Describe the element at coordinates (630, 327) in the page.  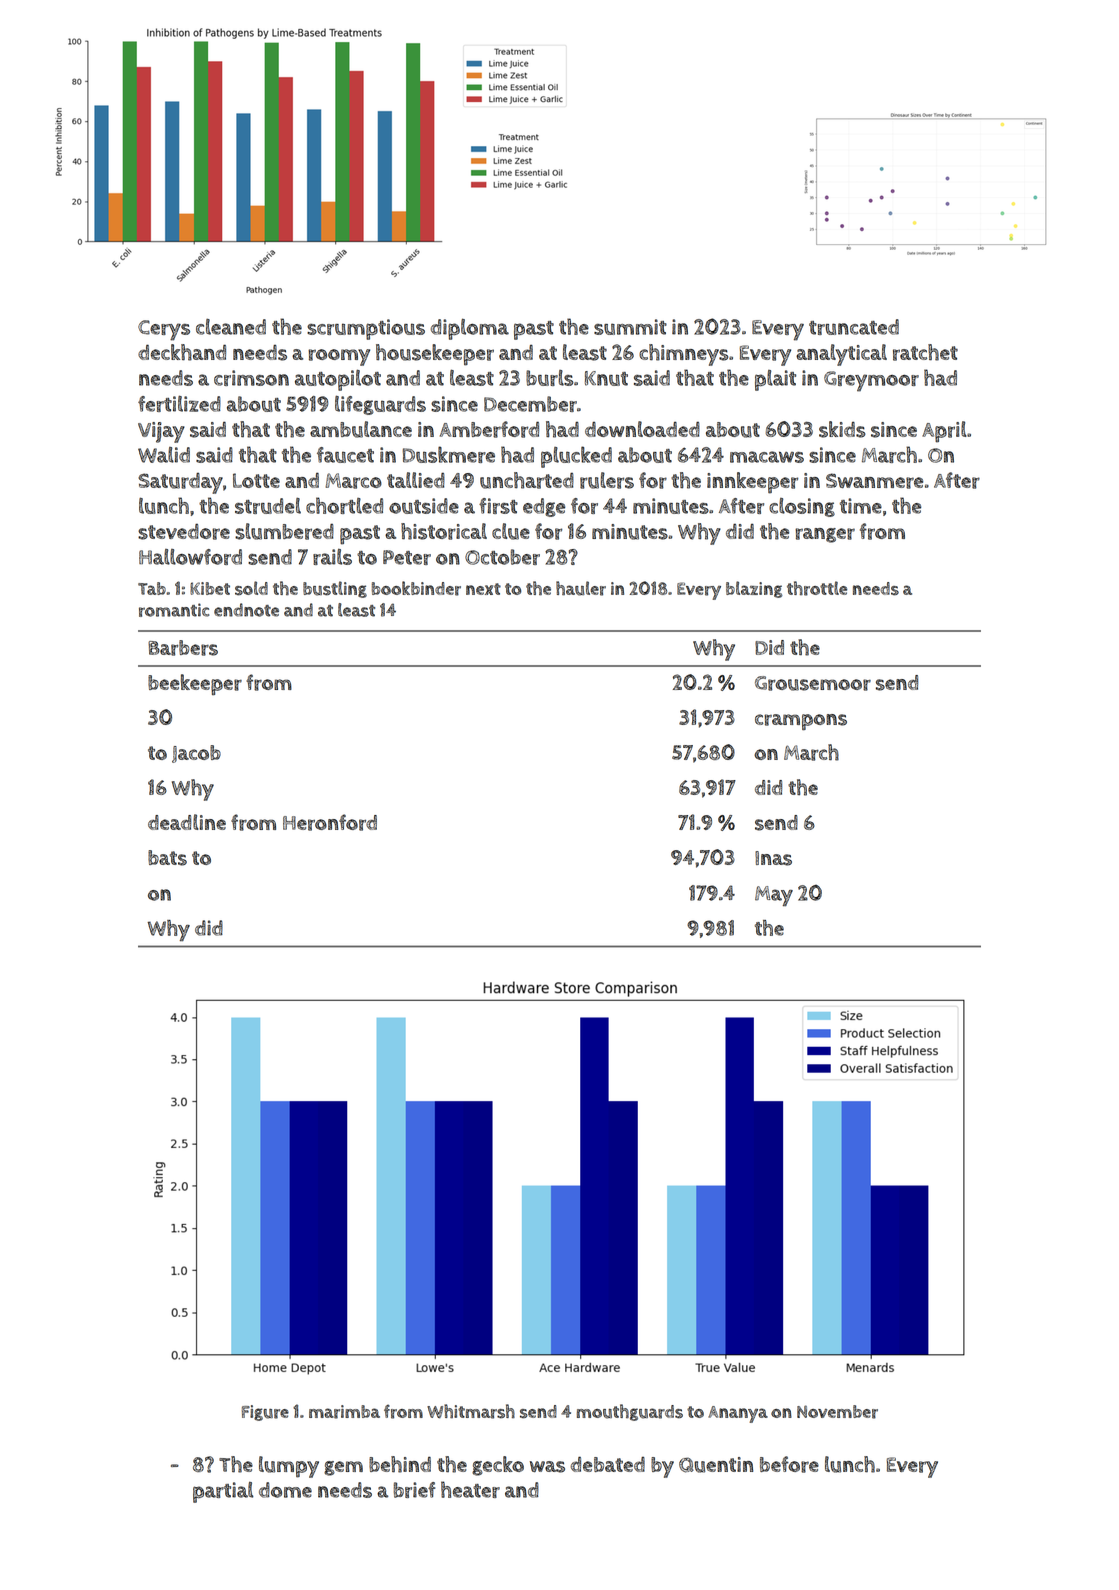
I see `summit` at that location.
